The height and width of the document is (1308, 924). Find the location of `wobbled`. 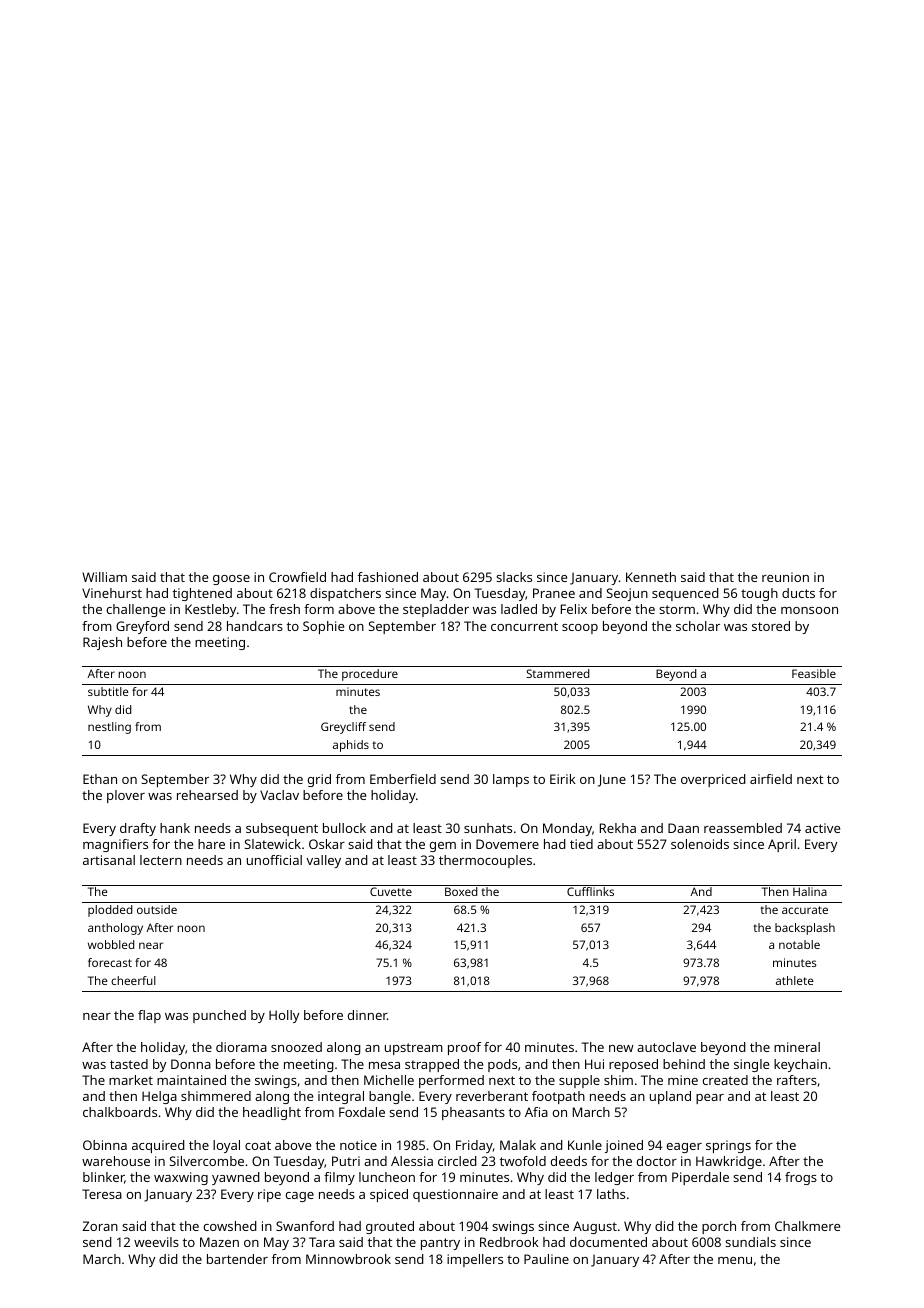

wobbled is located at coordinates (111, 944).
